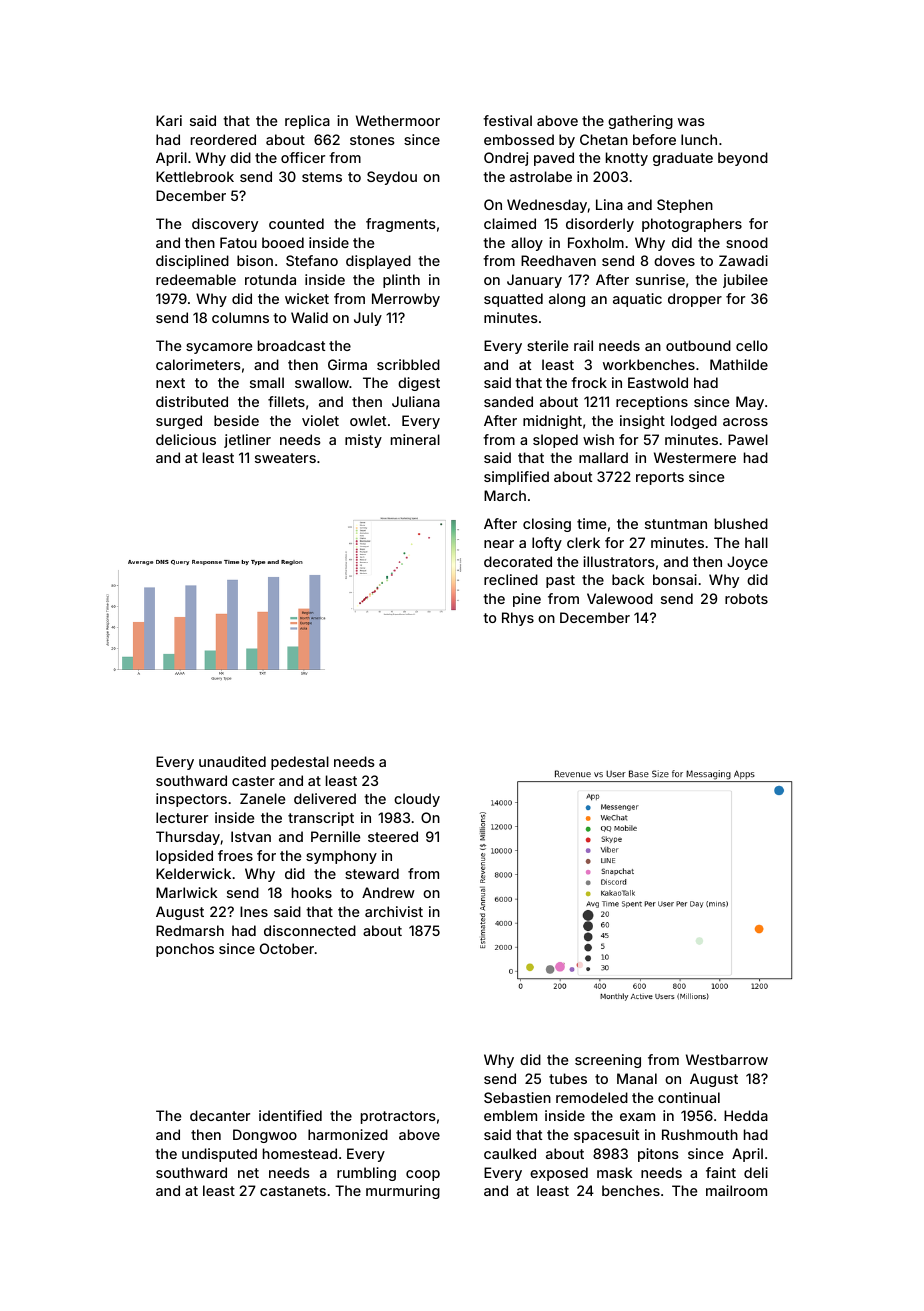 The height and width of the screenshot is (1311, 924). What do you see at coordinates (642, 422) in the screenshot?
I see `insight` at bounding box center [642, 422].
